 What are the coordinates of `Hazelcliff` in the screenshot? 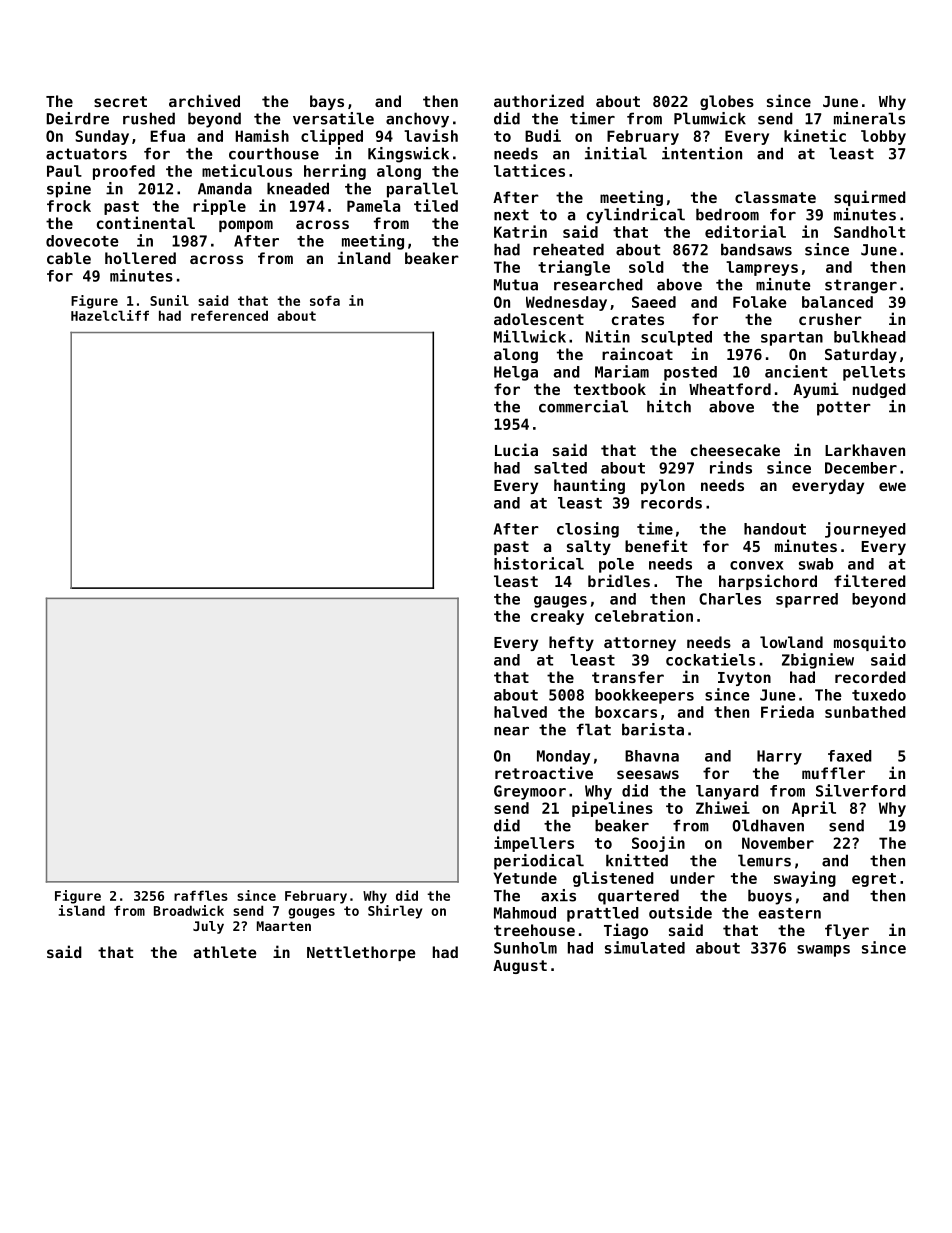 It's located at (110, 315).
